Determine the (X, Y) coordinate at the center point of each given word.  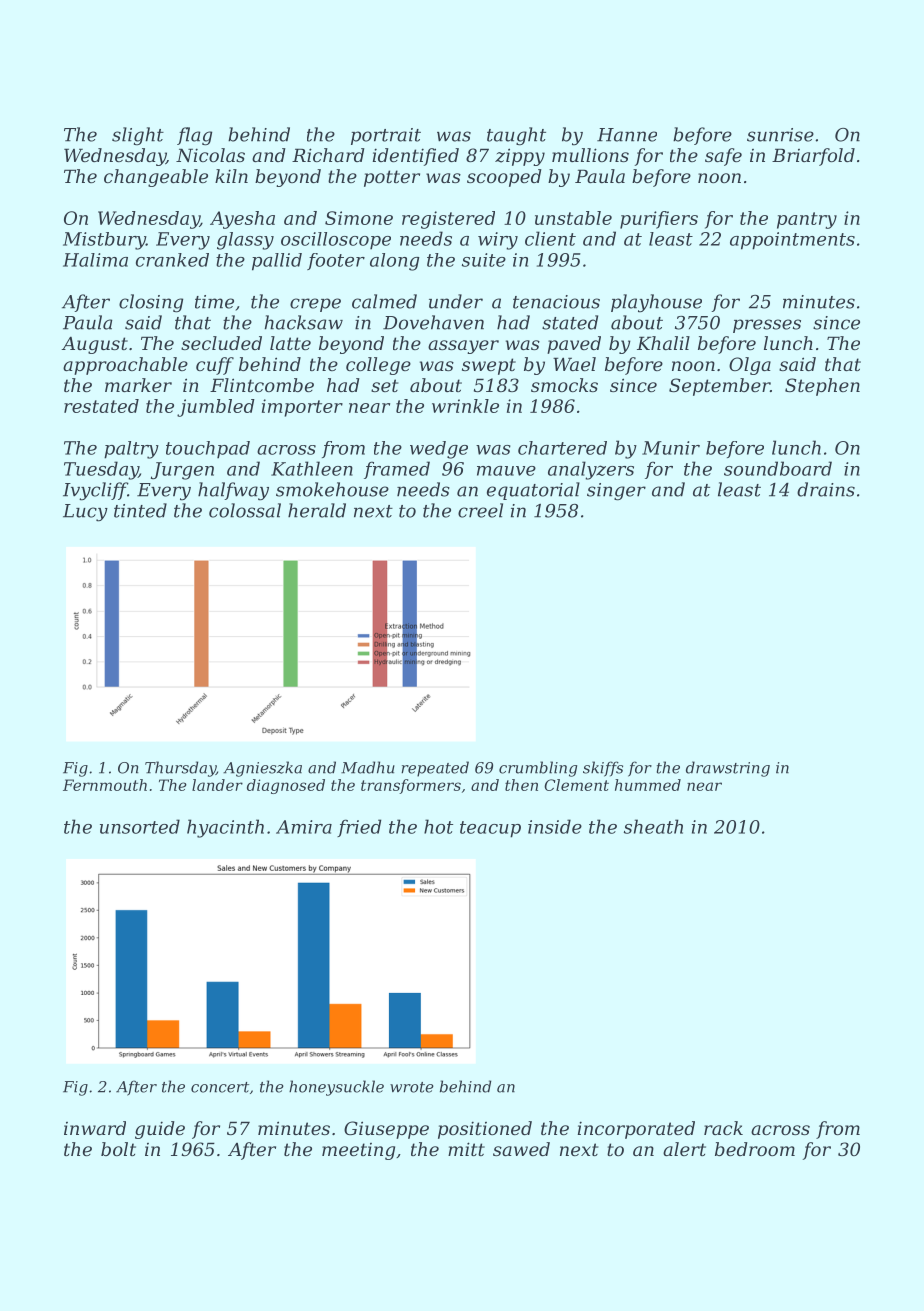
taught (516, 136)
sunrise (780, 135)
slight (138, 136)
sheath (653, 826)
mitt (466, 1149)
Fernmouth (105, 785)
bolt (118, 1149)
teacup (490, 829)
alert (684, 1149)
